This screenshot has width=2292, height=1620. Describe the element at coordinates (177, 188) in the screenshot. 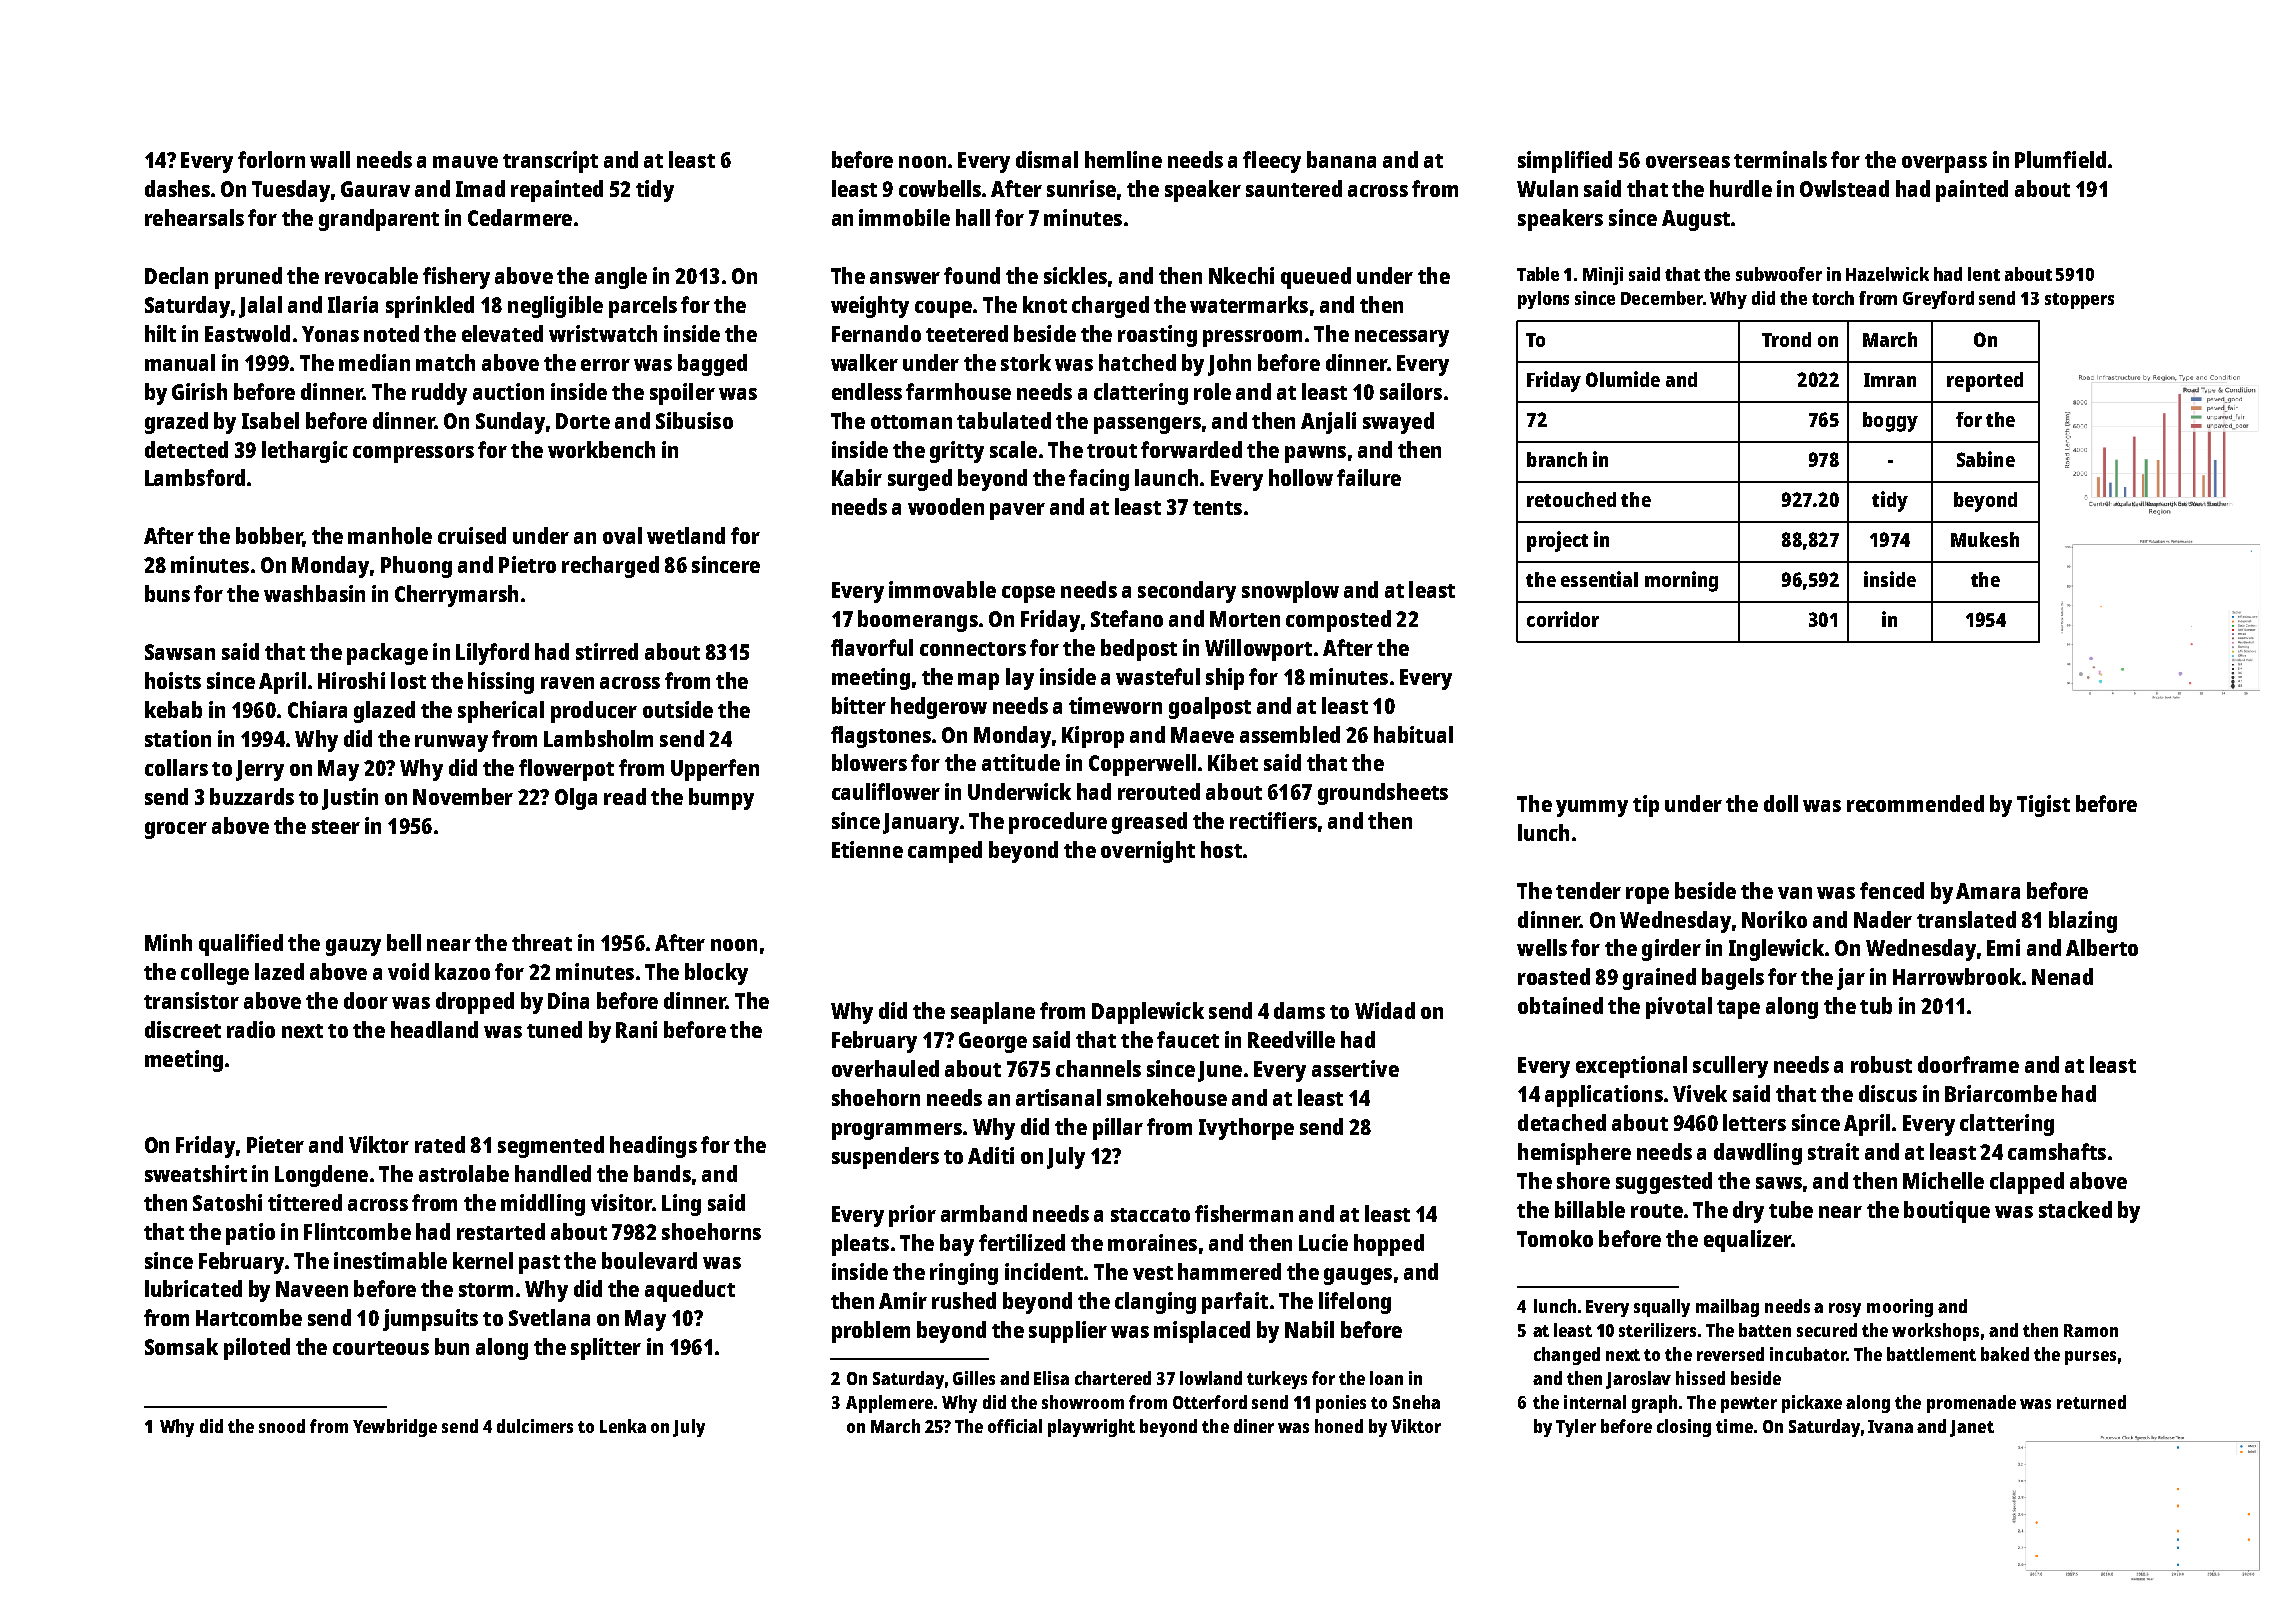

I see `dashes` at that location.
